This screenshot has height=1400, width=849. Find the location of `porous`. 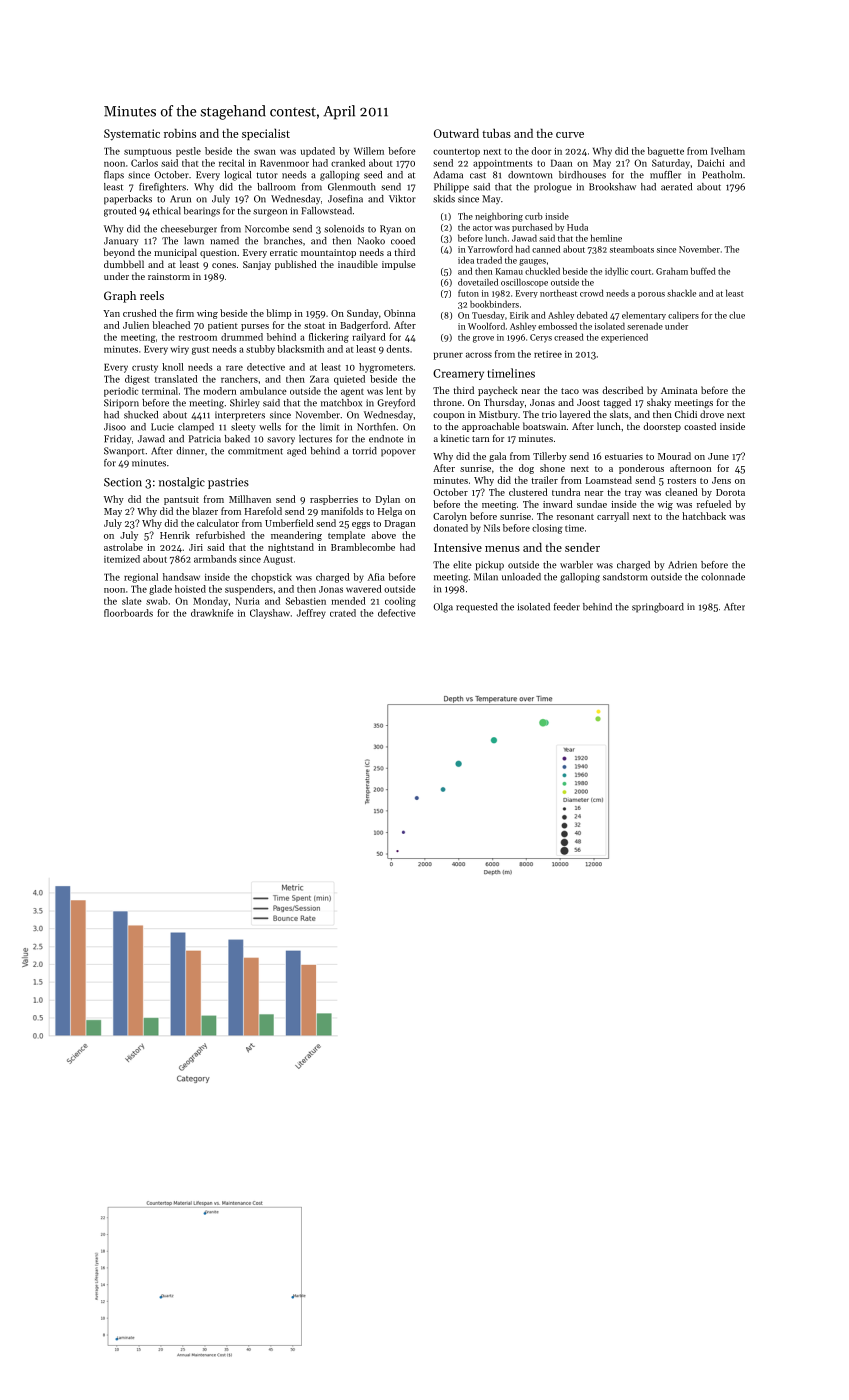

porous is located at coordinates (651, 295).
